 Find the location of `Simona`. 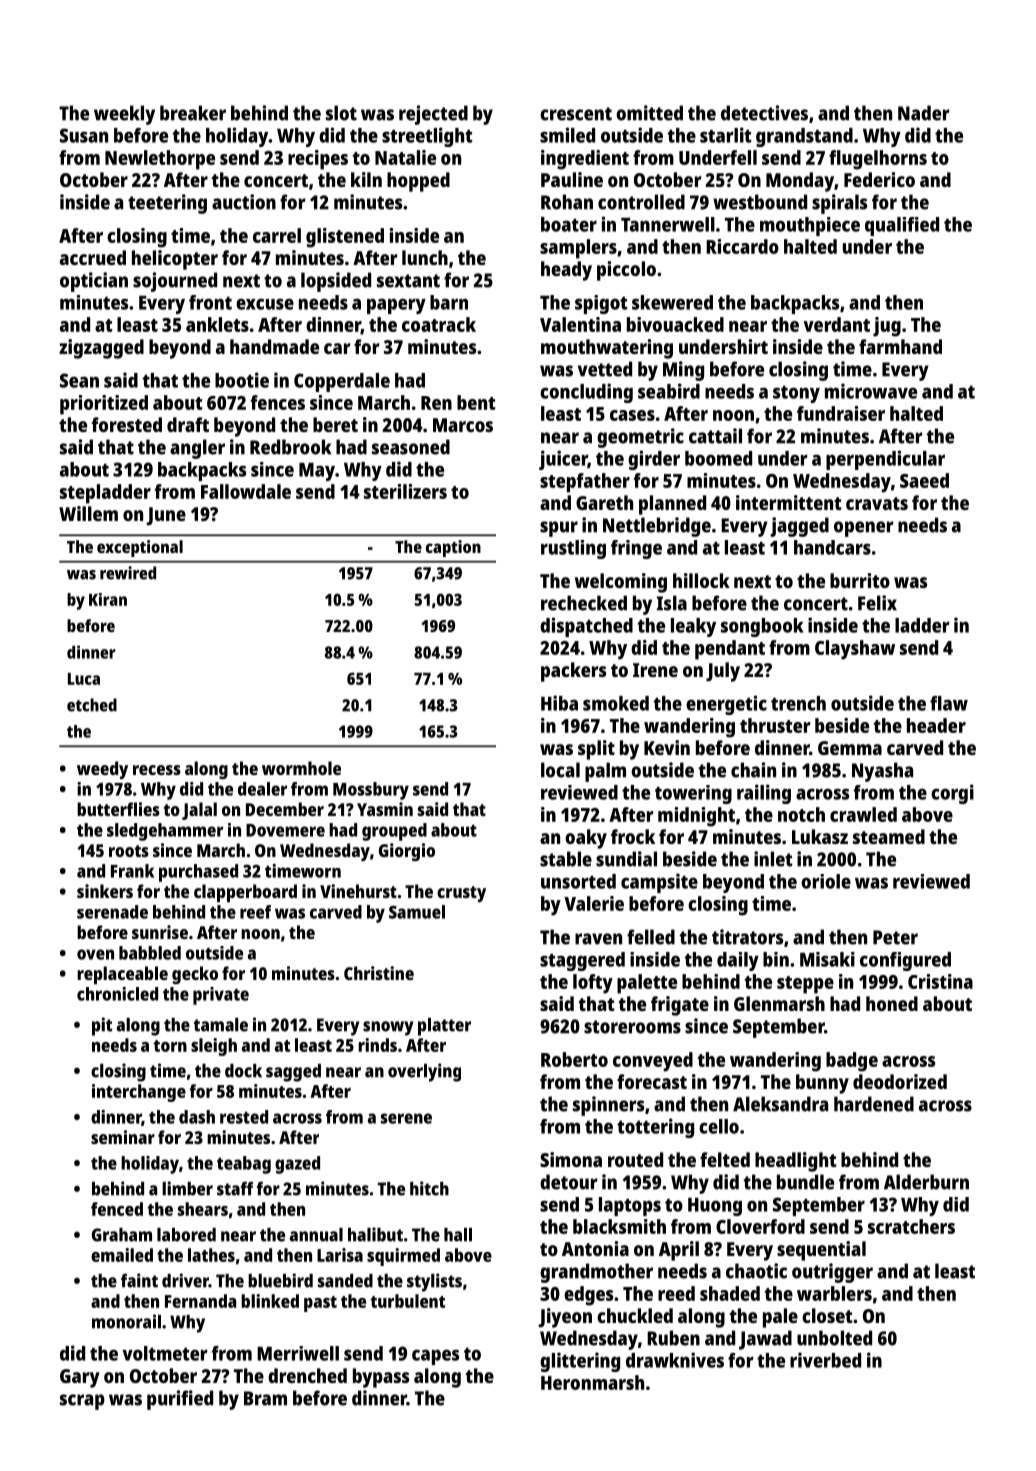

Simona is located at coordinates (571, 1159).
